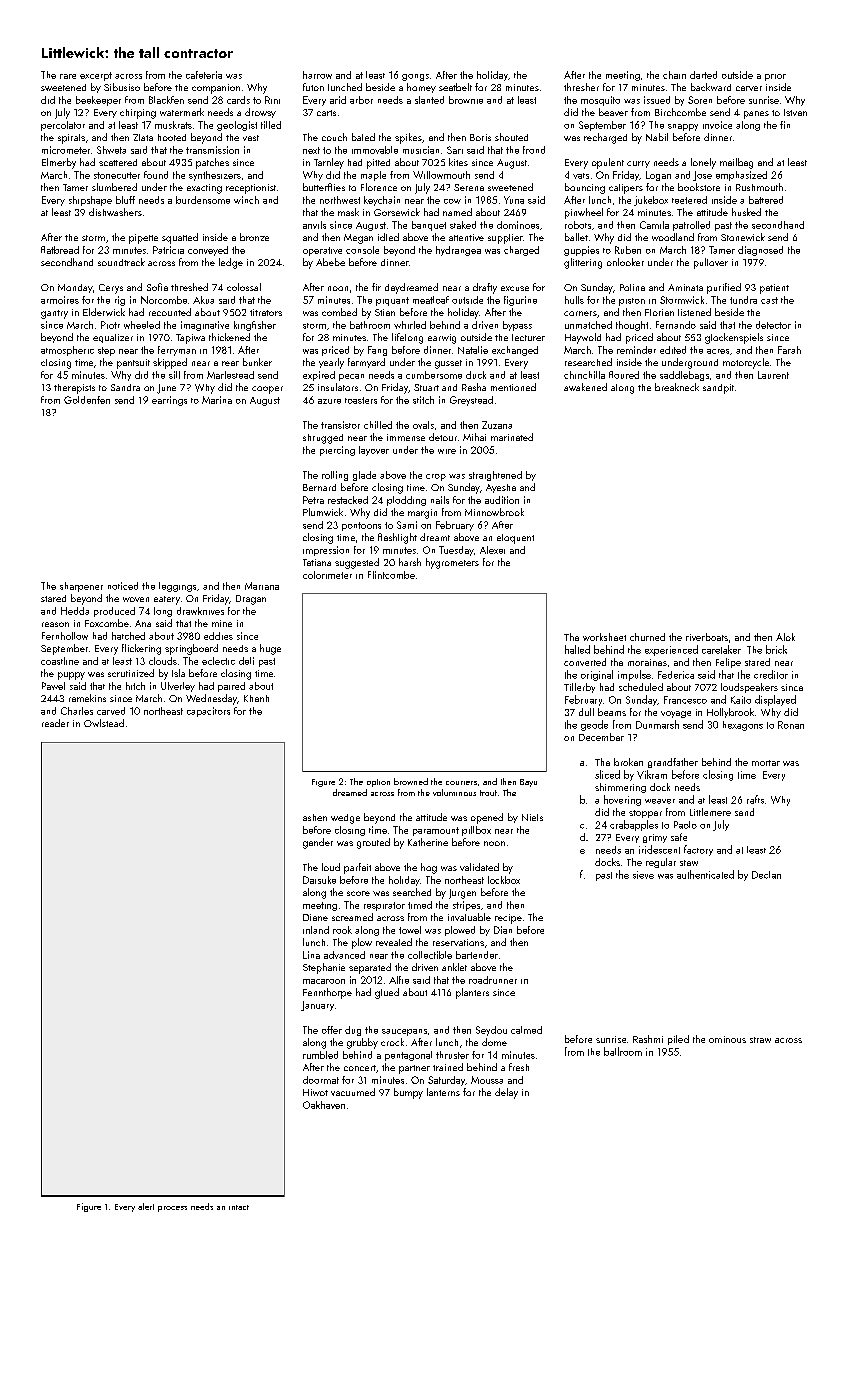 Image resolution: width=849 pixels, height=1400 pixels. I want to click on hitch, so click(135, 686).
